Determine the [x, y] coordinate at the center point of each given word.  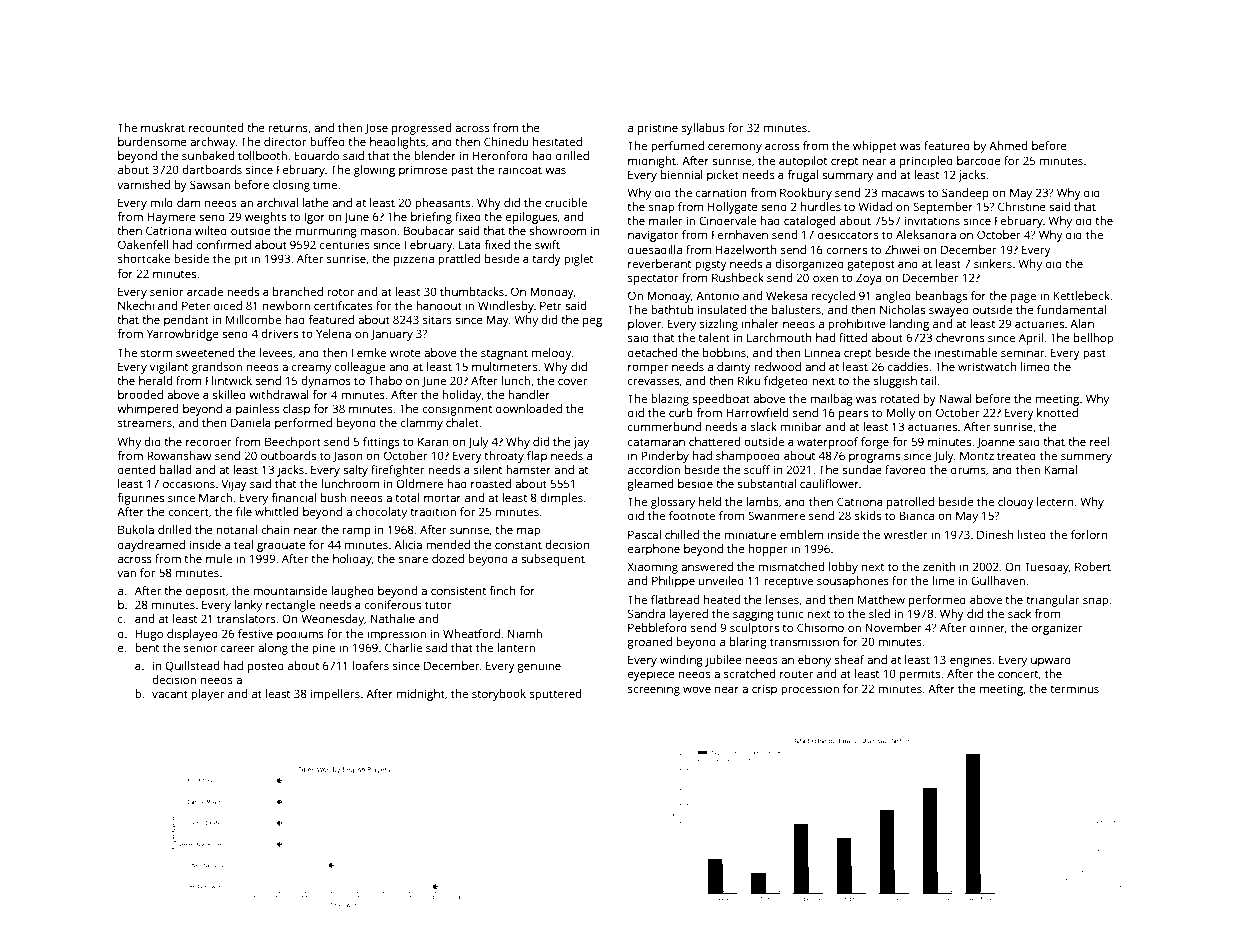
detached [652, 352]
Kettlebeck [1081, 295]
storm [156, 353]
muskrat [163, 127]
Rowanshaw [179, 455]
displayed [192, 635]
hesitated [557, 141]
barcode [979, 160]
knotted [1057, 412]
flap [537, 457]
